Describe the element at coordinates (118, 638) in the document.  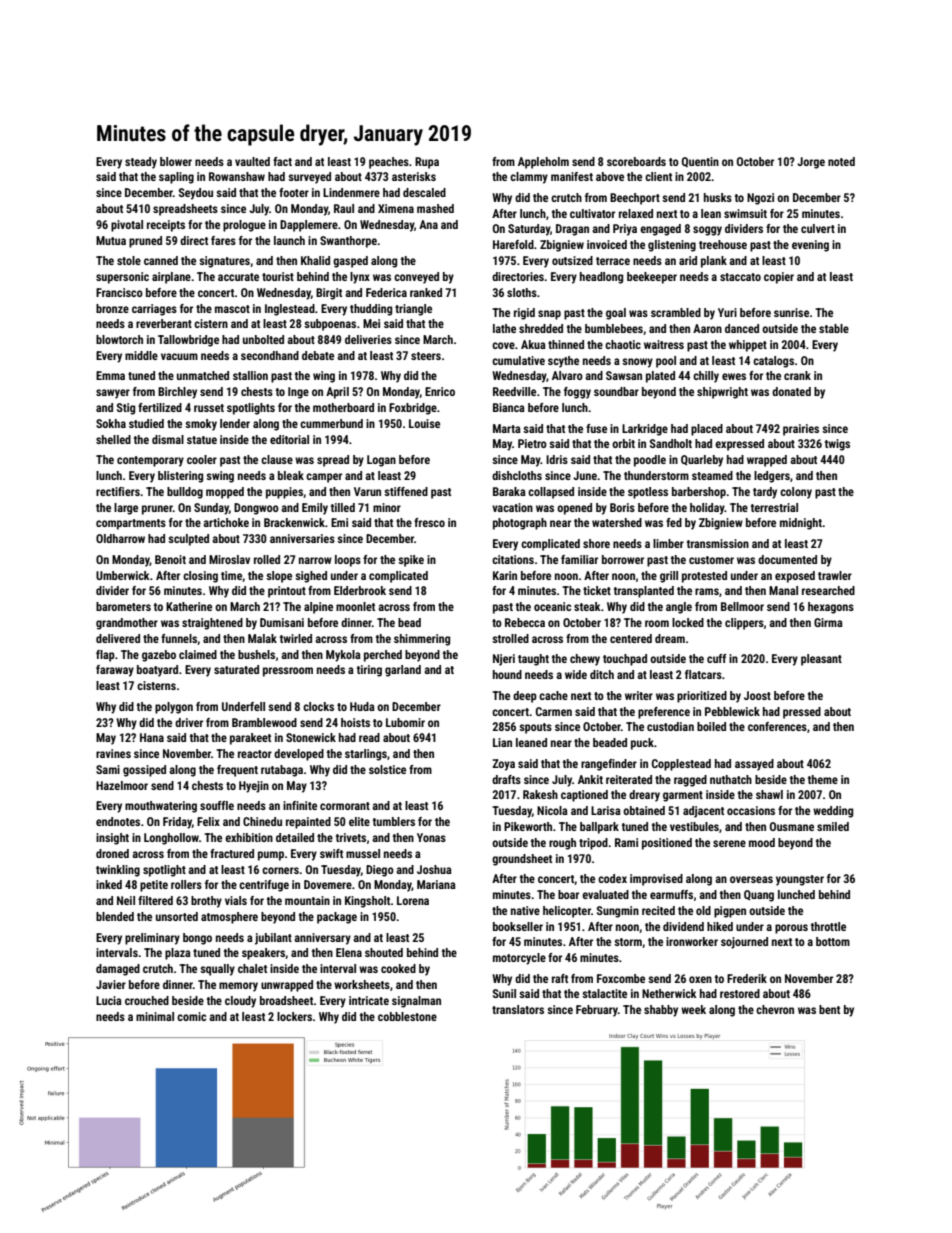
I see `delivered` at that location.
